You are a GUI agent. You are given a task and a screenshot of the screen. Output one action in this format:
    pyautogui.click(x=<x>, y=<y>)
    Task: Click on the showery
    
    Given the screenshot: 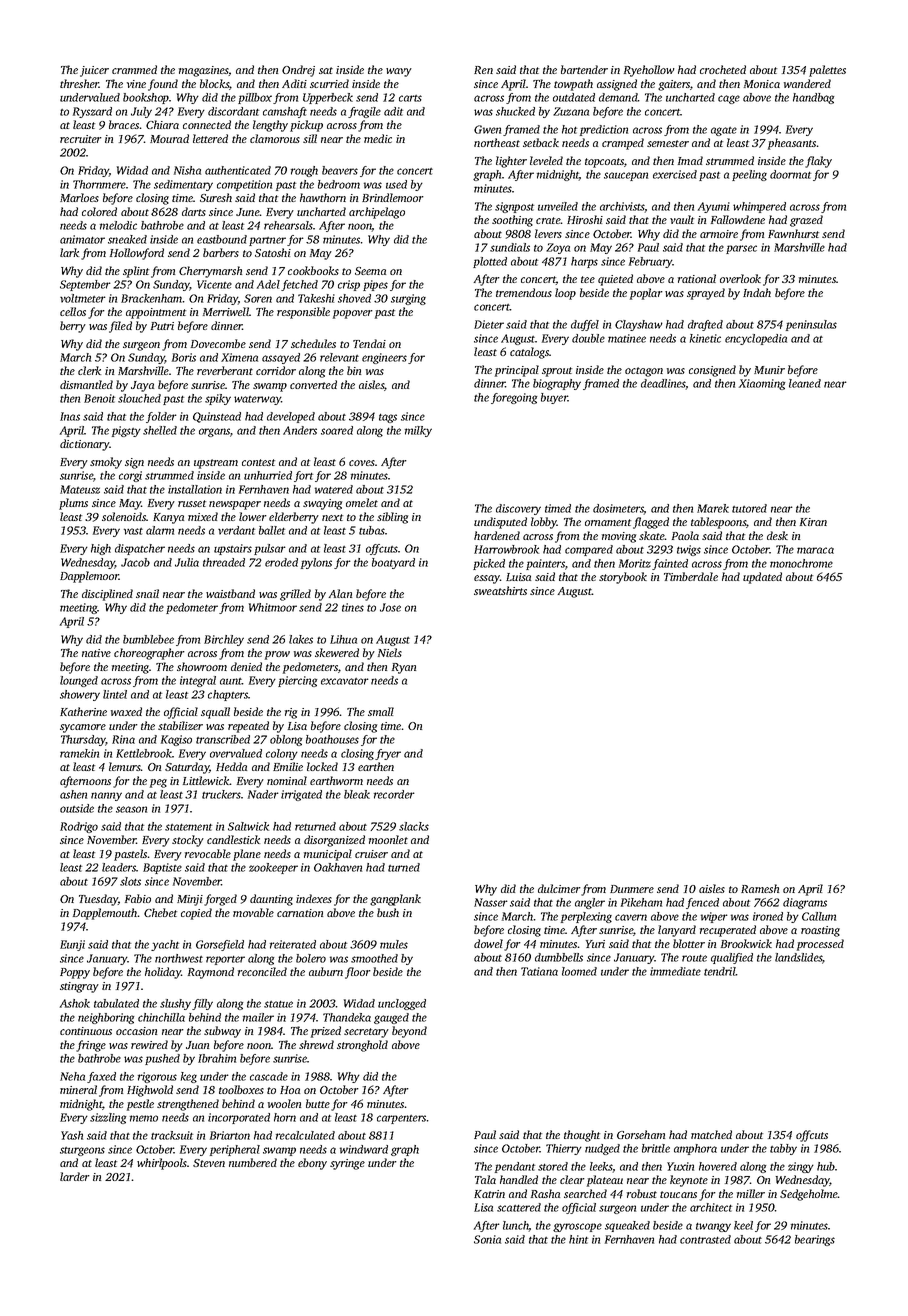 What is the action you would take?
    pyautogui.click(x=80, y=695)
